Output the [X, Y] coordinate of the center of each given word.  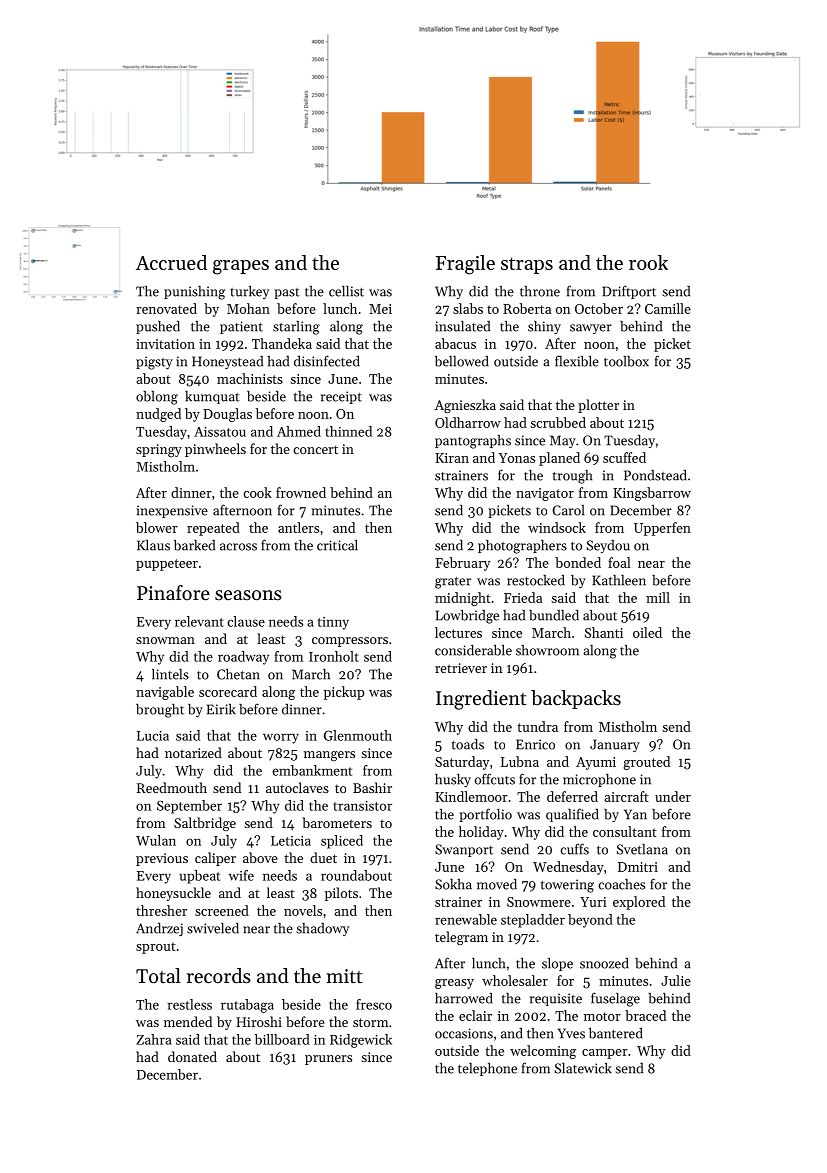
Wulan [156, 840]
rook [648, 262]
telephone [487, 1069]
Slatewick [583, 1068]
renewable [466, 919]
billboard [282, 1039]
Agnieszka [465, 406]
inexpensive [172, 511]
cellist [346, 291]
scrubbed [558, 422]
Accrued [171, 262]
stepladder [533, 921]
